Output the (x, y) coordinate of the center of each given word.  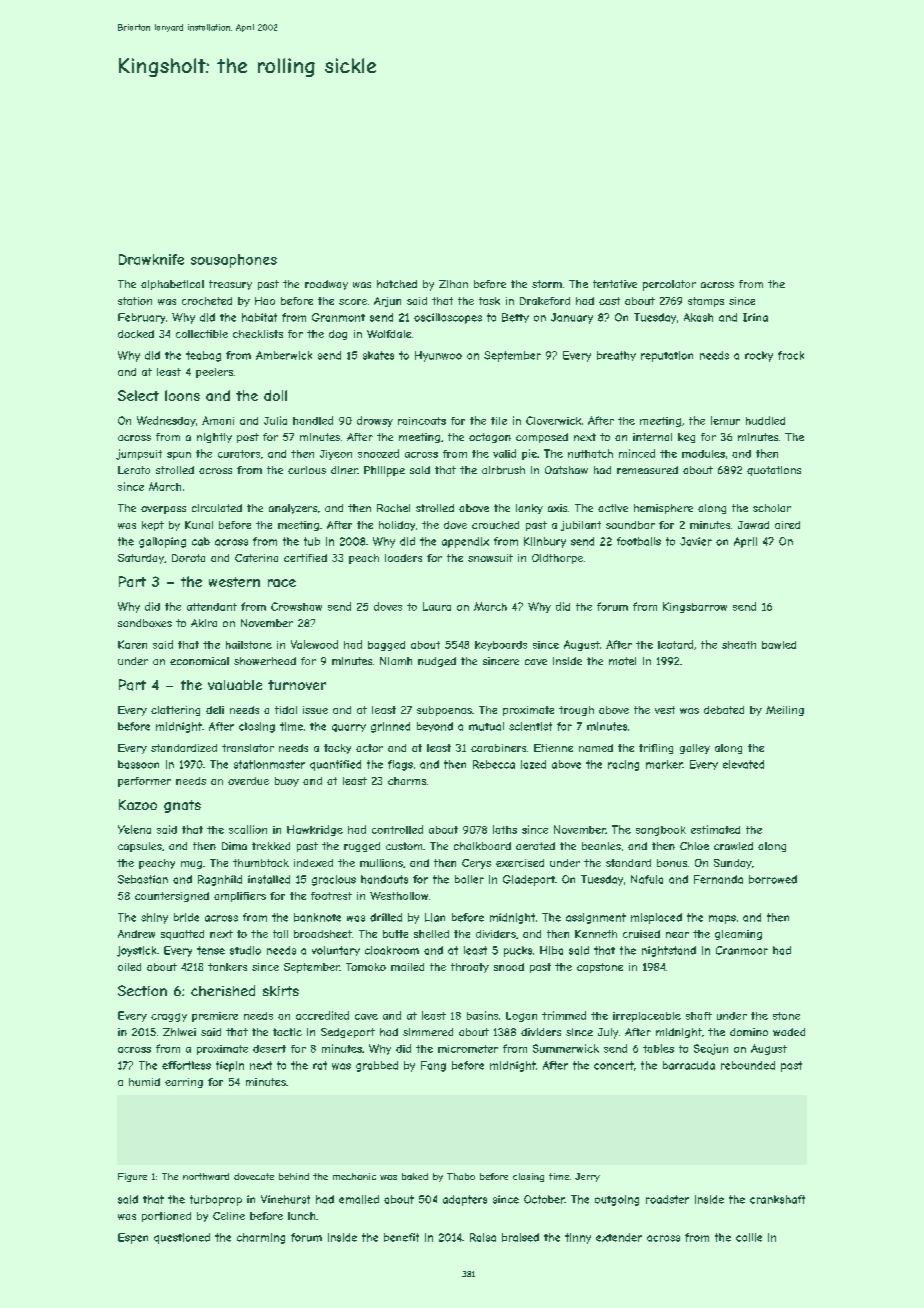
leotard (675, 644)
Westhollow (399, 896)
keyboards (501, 646)
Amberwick (284, 355)
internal (652, 437)
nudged (437, 662)
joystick (136, 951)
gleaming (738, 935)
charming (261, 1238)
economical (199, 661)
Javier (696, 541)
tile (499, 421)
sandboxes (145, 623)
